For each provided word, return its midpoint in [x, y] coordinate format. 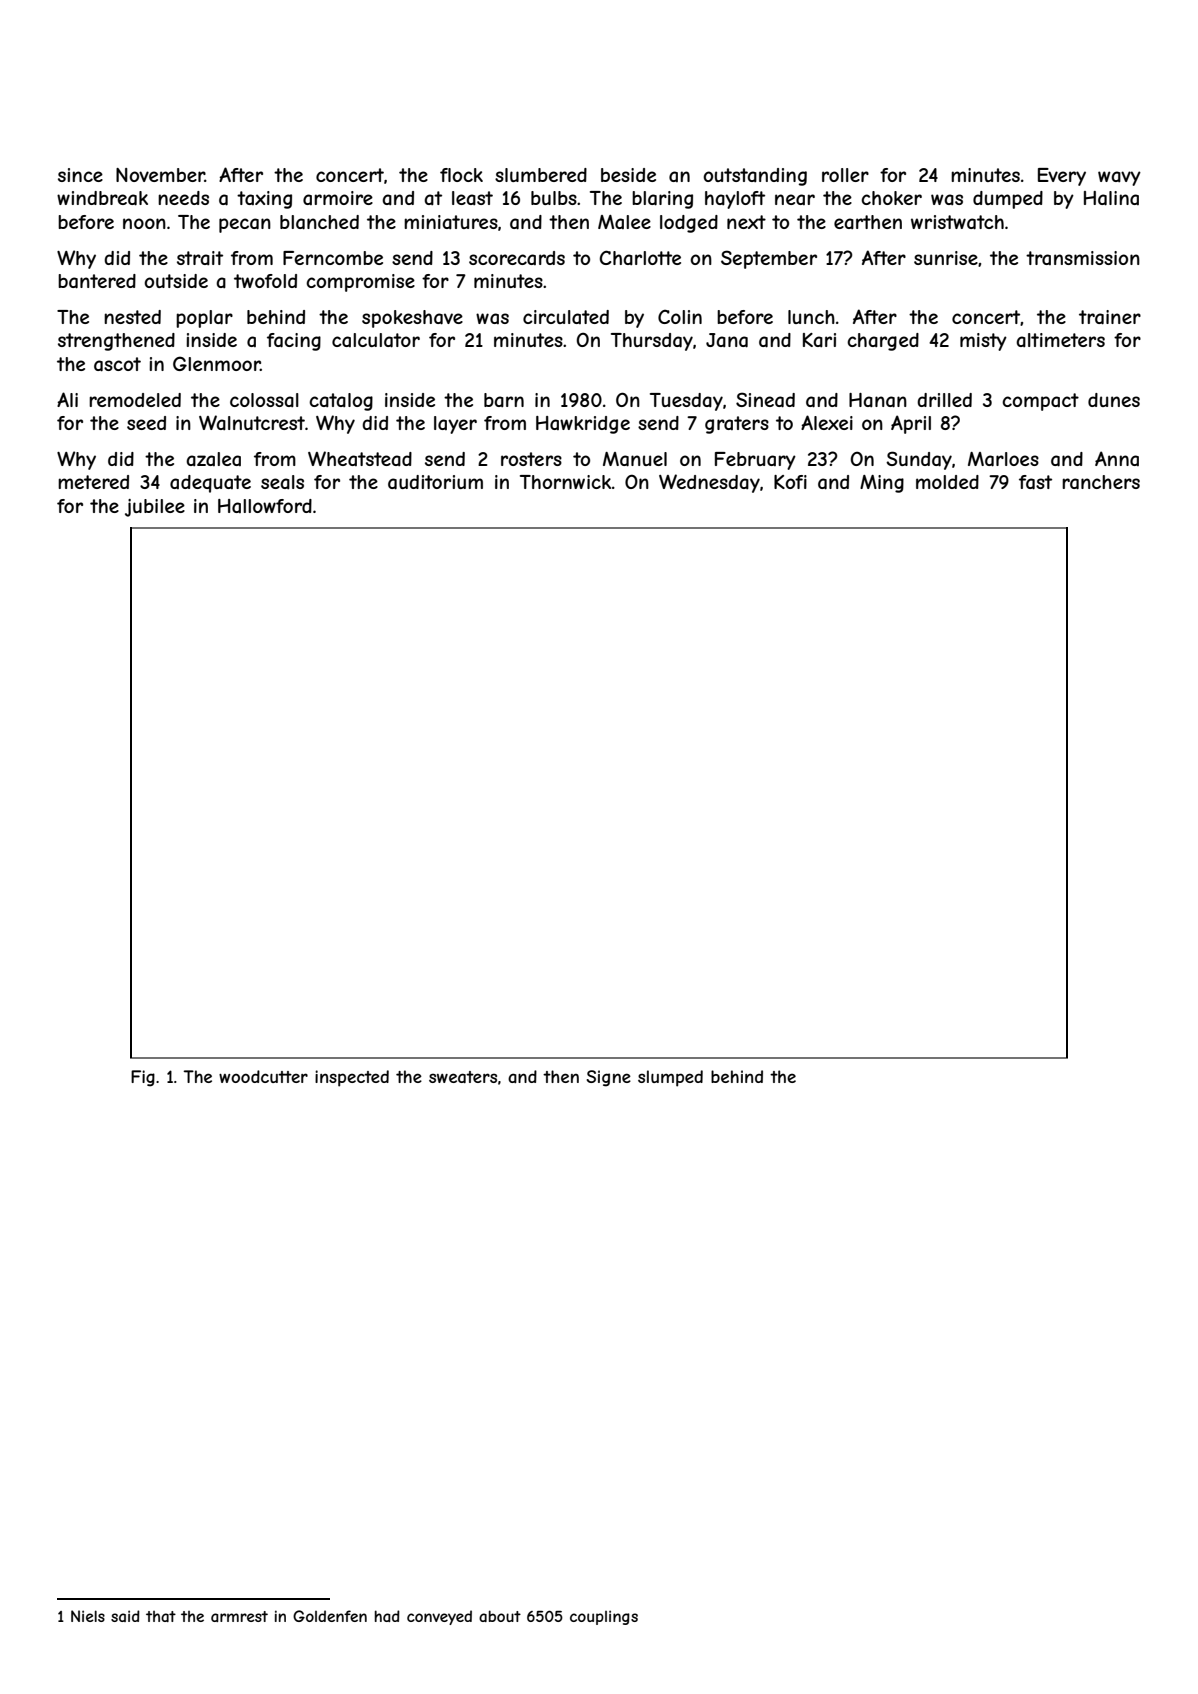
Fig [143, 1078]
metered [93, 482]
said [125, 1616]
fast [1035, 482]
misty [983, 342]
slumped [670, 1078]
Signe [609, 1078]
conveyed [439, 1617]
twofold [265, 281]
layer [455, 425]
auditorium [435, 482]
